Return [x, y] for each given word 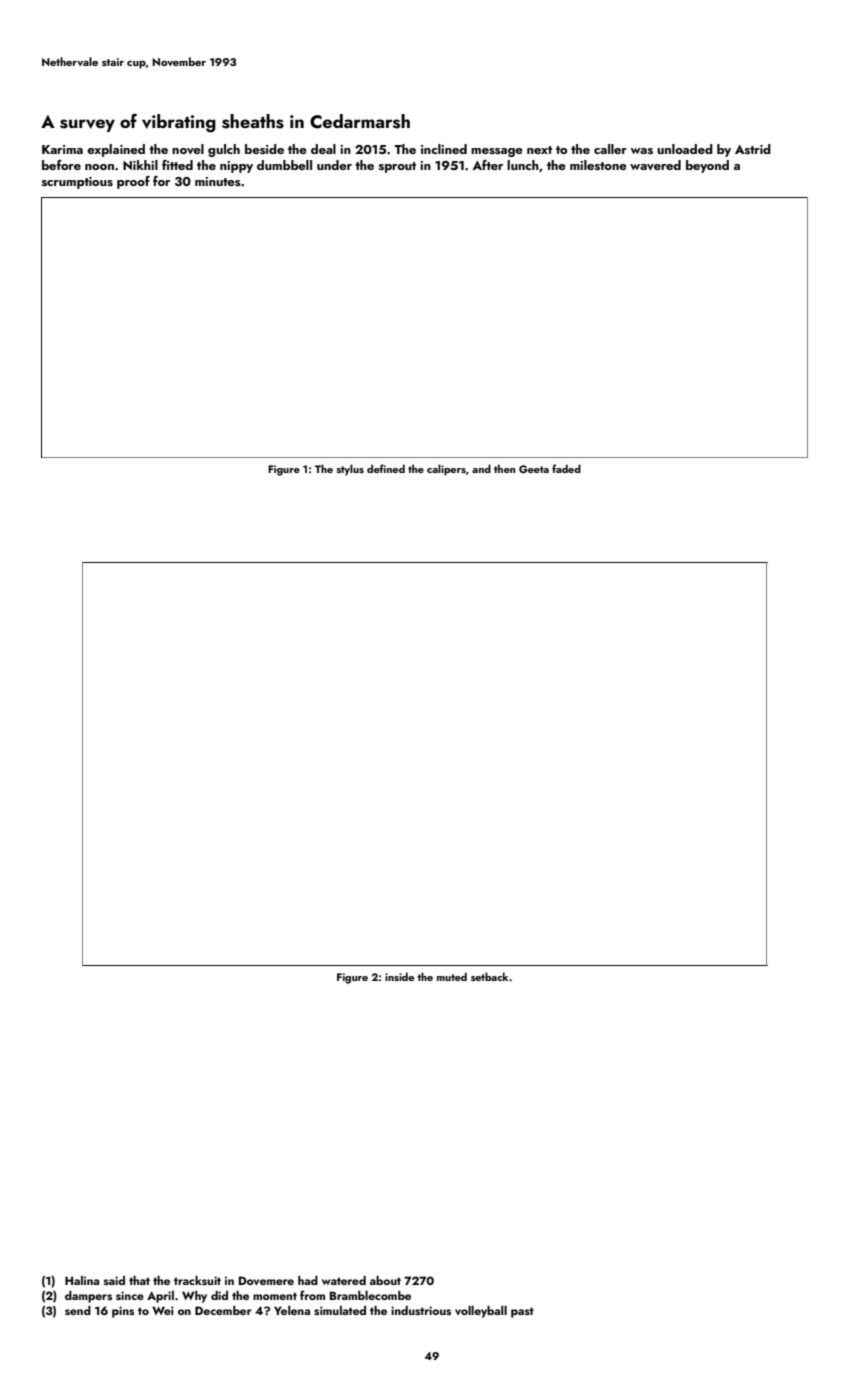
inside [399, 976]
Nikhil [140, 165]
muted [452, 976]
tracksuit [197, 1280]
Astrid [753, 149]
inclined [444, 149]
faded [566, 468]
